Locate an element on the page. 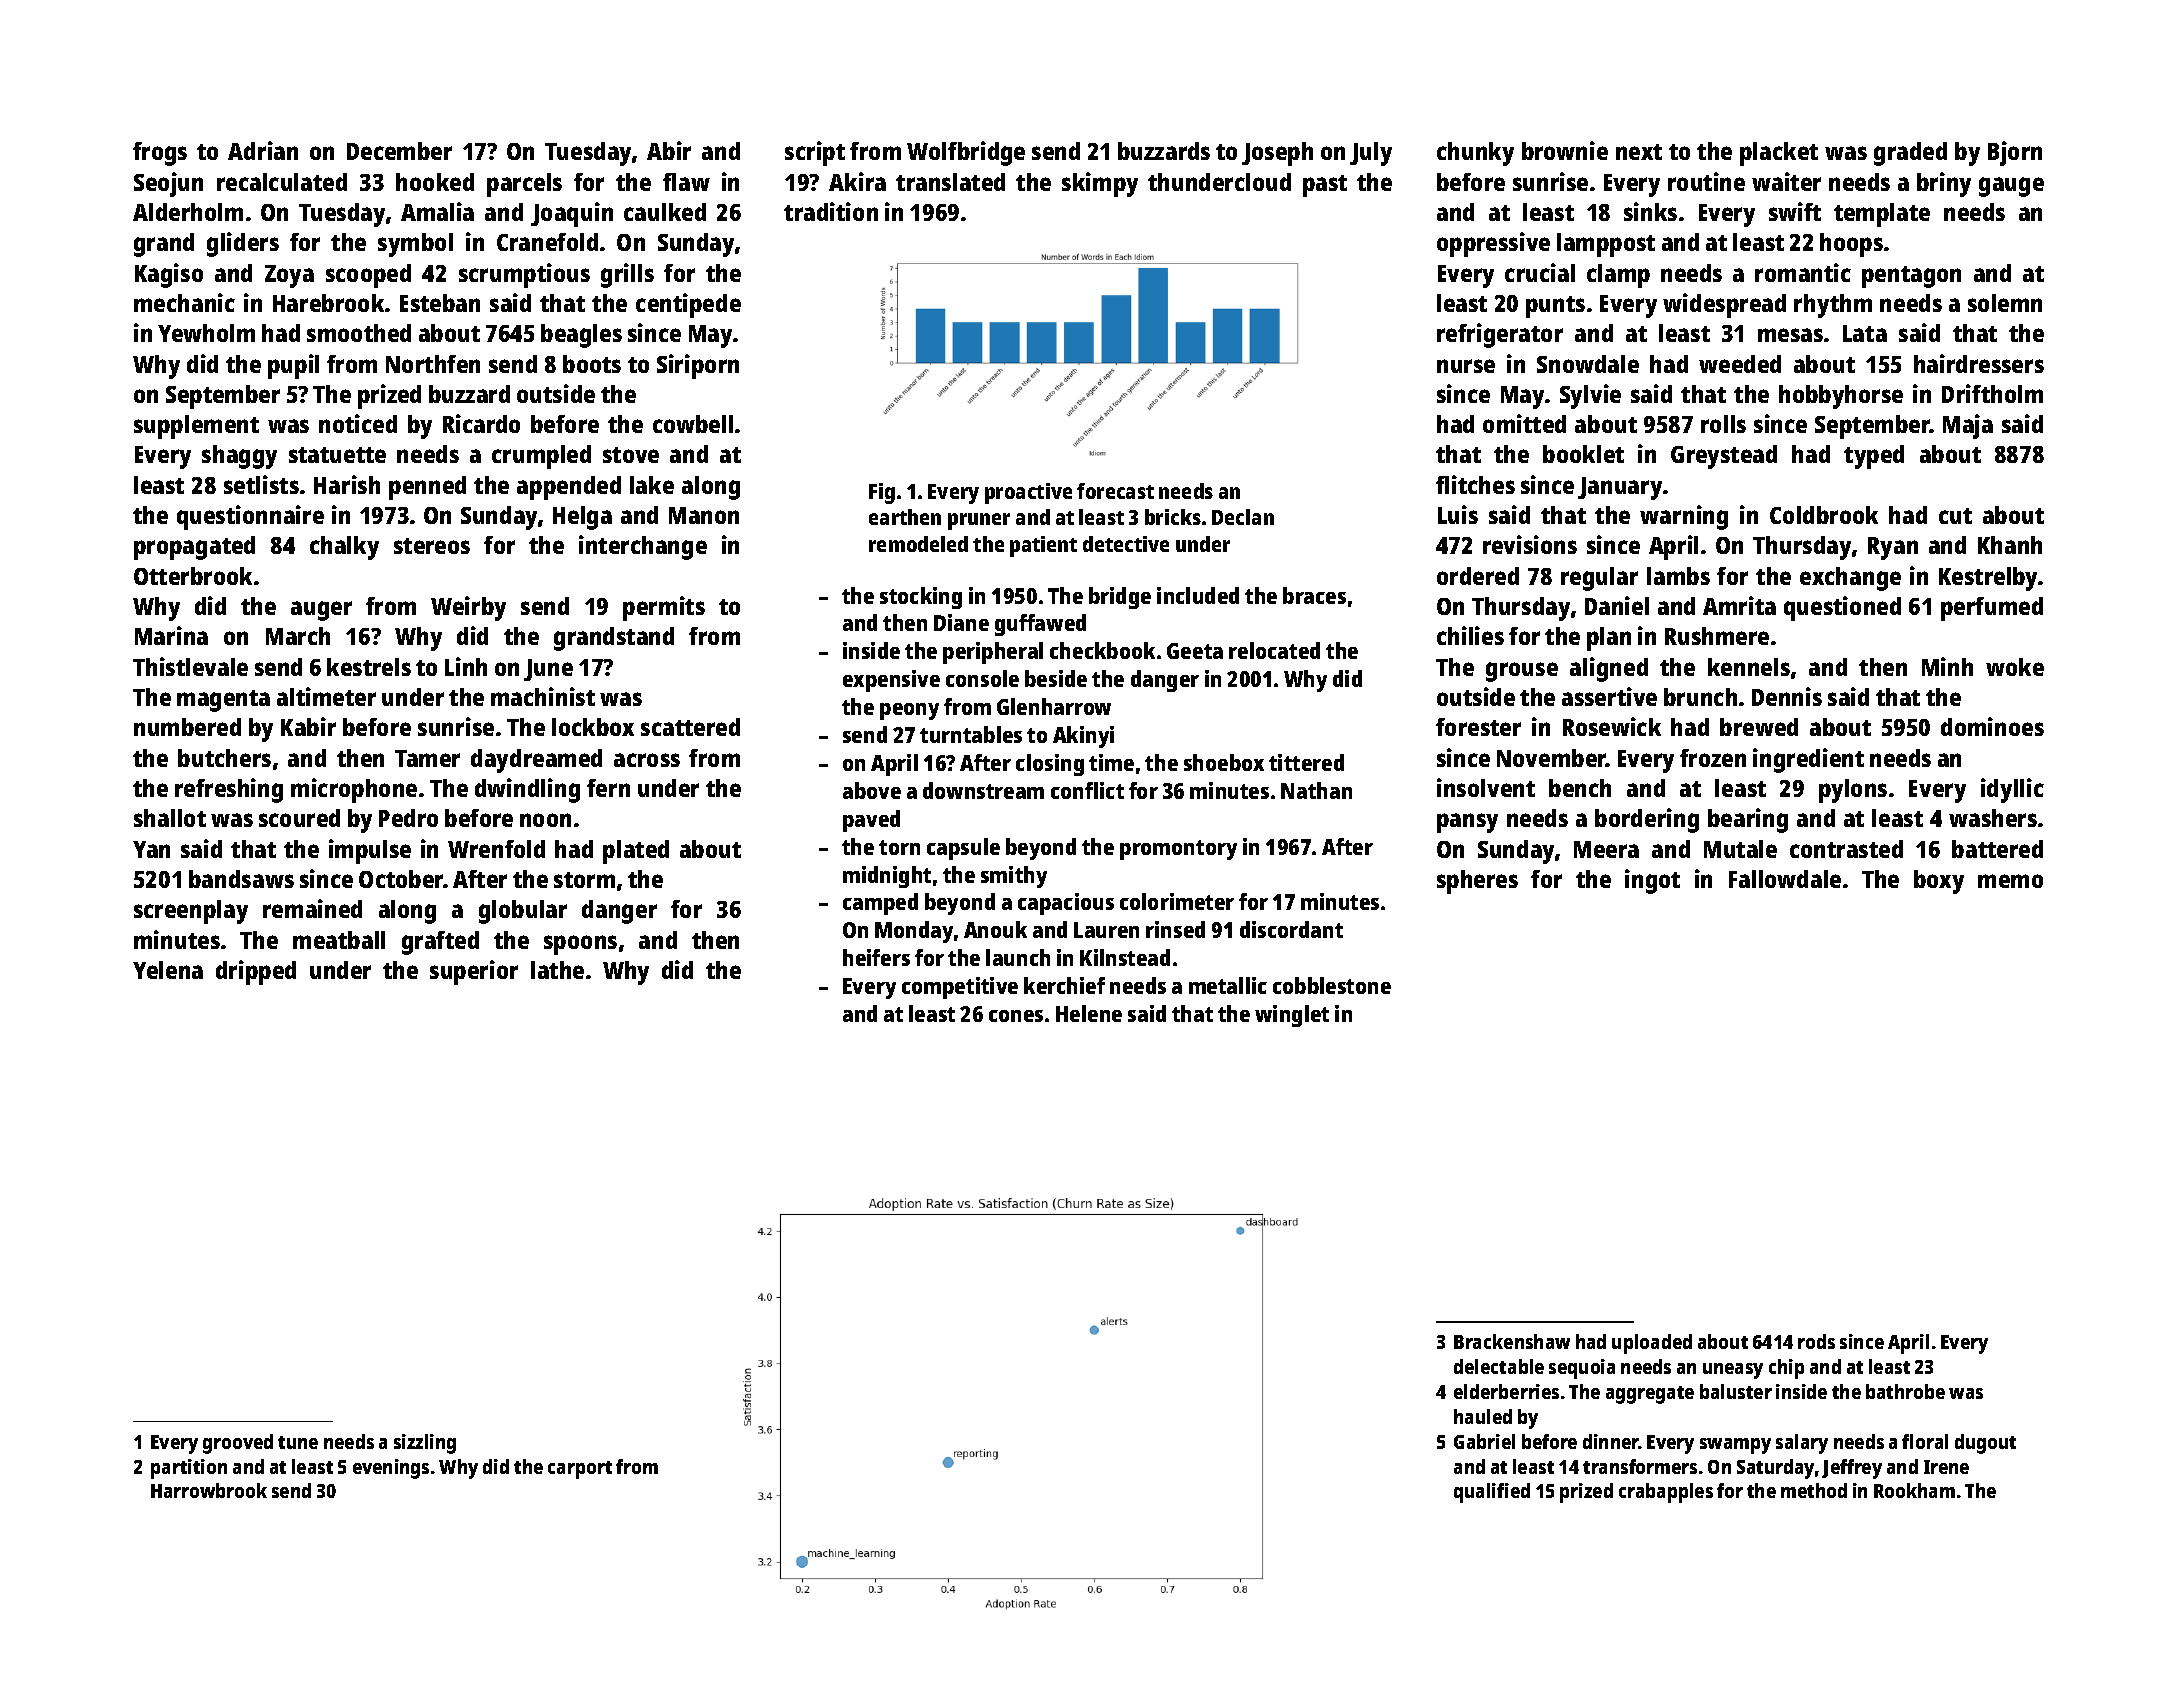 The height and width of the document is (1683, 2178). globular is located at coordinates (523, 912).
